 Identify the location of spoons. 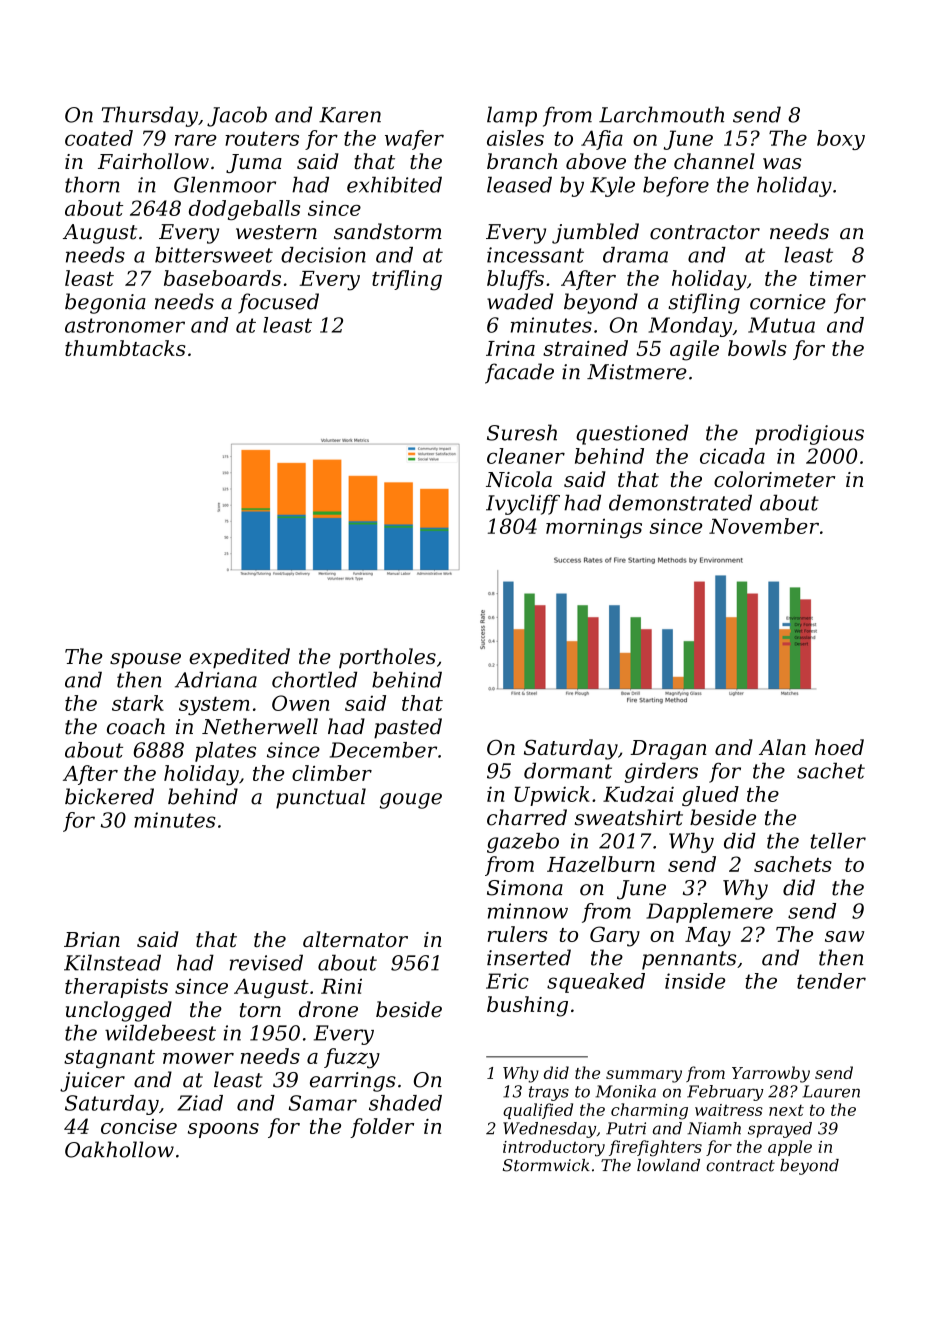
(223, 1130).
